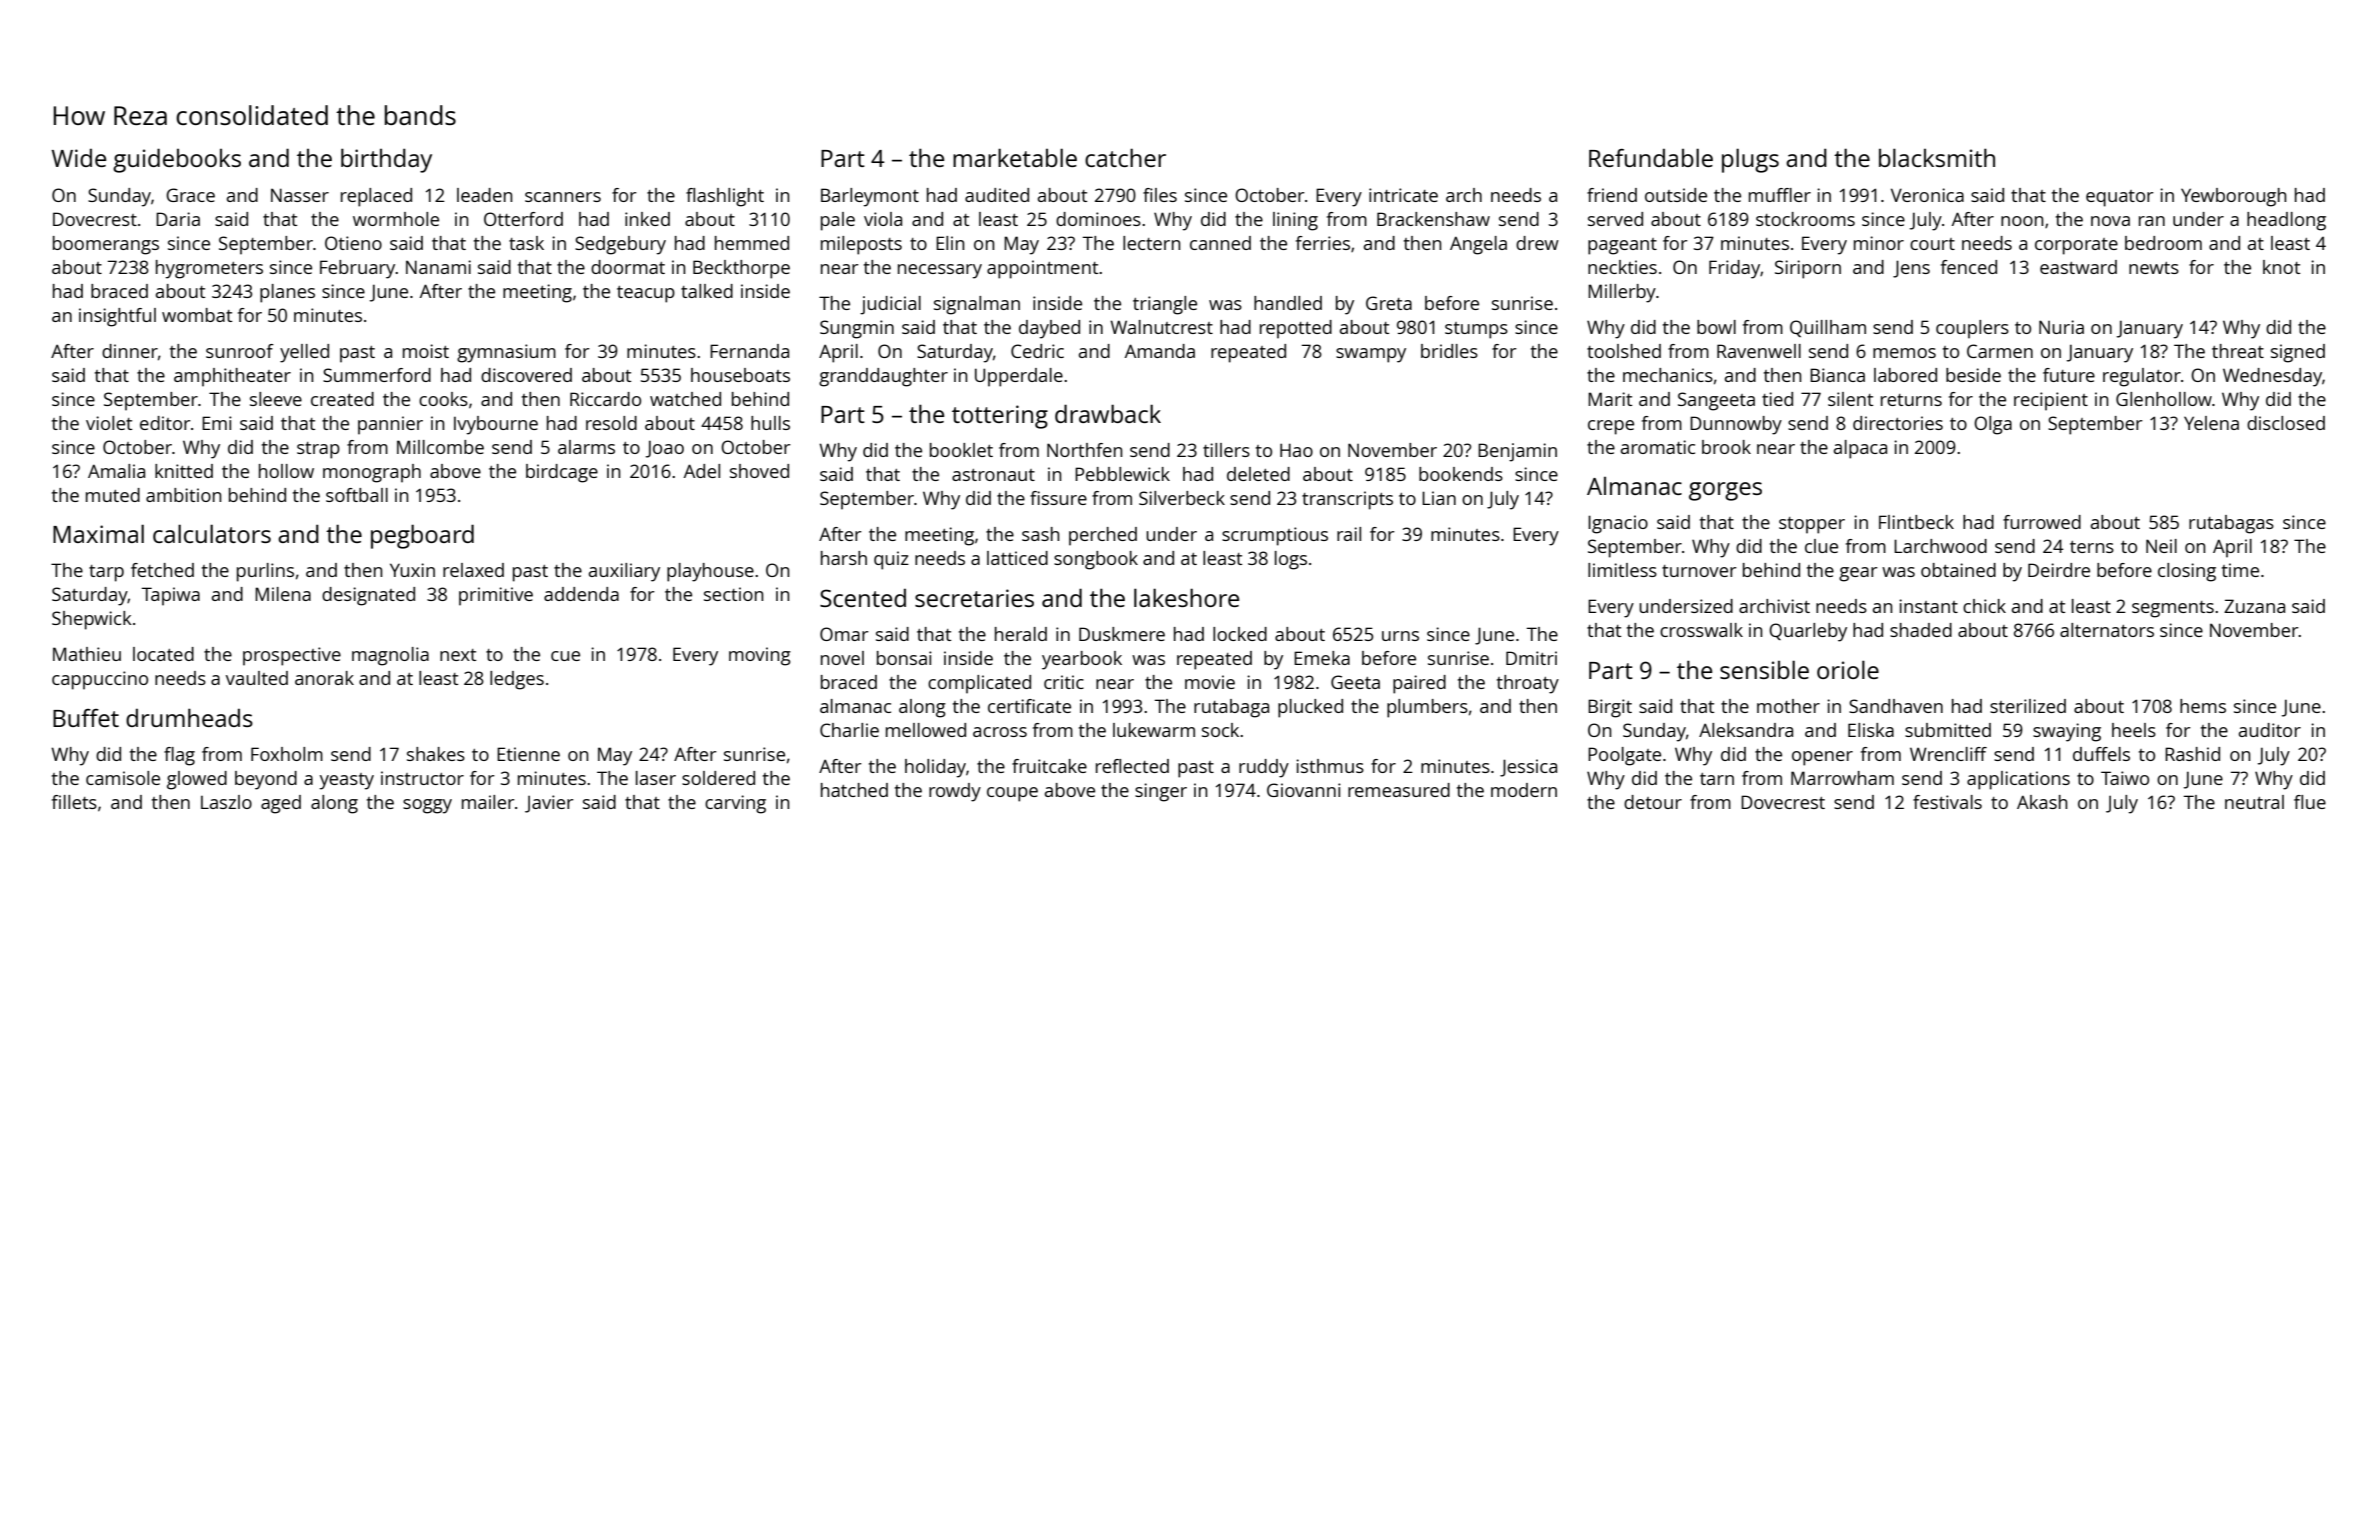 The height and width of the screenshot is (1539, 2378). I want to click on fillets, so click(74, 802).
